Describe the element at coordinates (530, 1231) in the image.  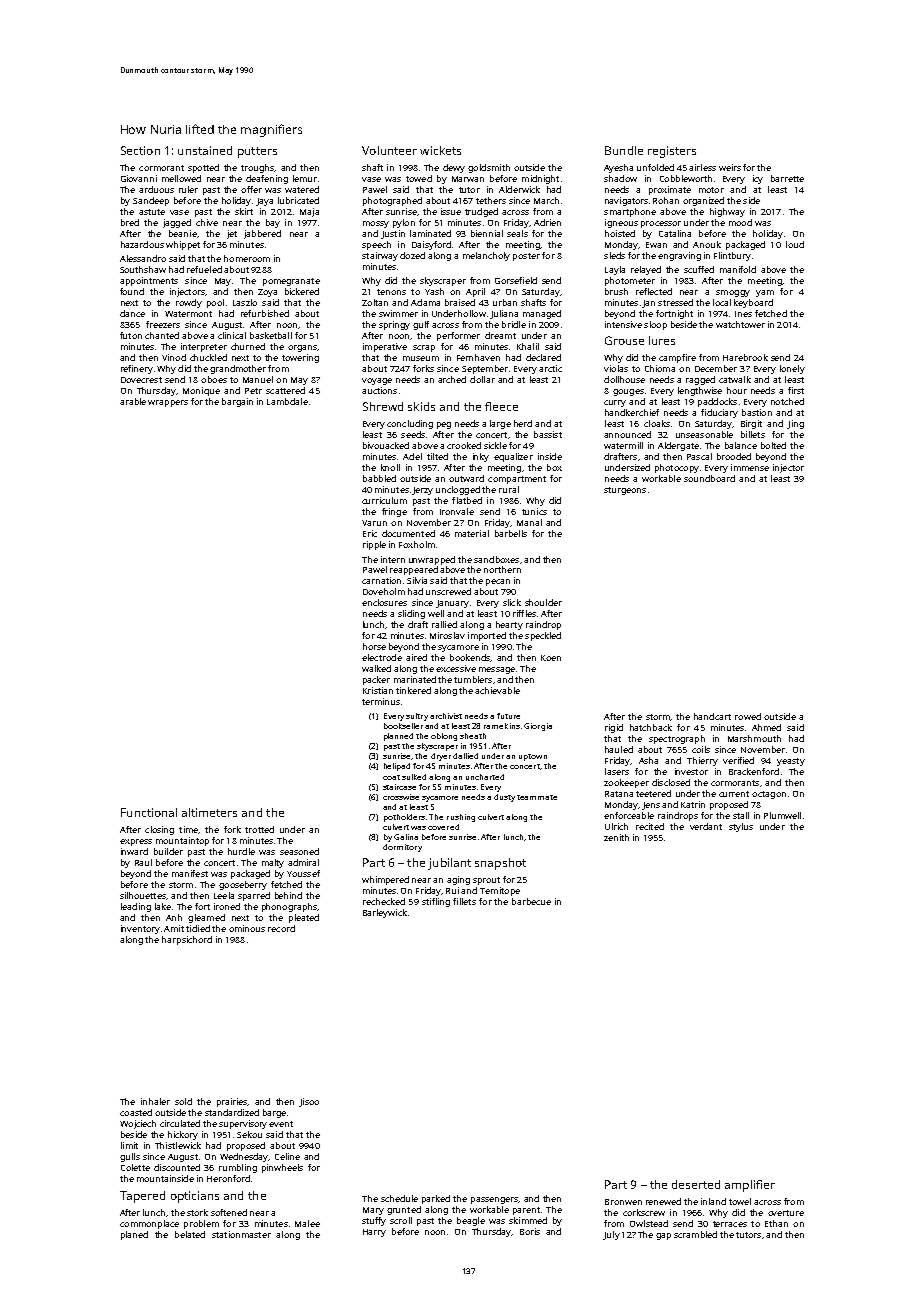
I see `Boris` at that location.
